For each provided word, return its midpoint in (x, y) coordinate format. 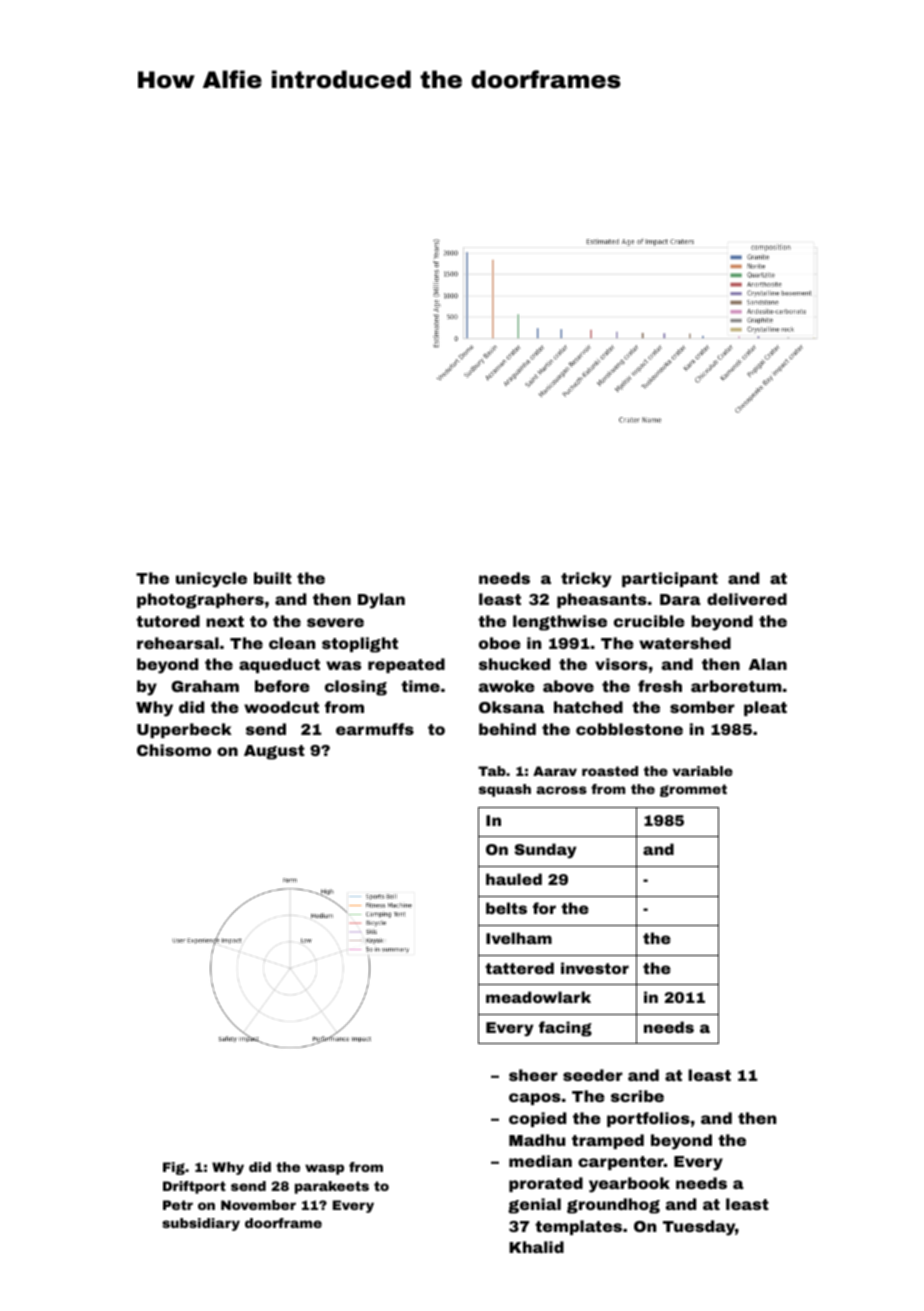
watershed (685, 643)
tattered (519, 968)
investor (595, 968)
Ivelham (519, 938)
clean (292, 643)
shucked (514, 664)
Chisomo (174, 750)
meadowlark (538, 997)
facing (565, 1029)
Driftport (194, 1187)
